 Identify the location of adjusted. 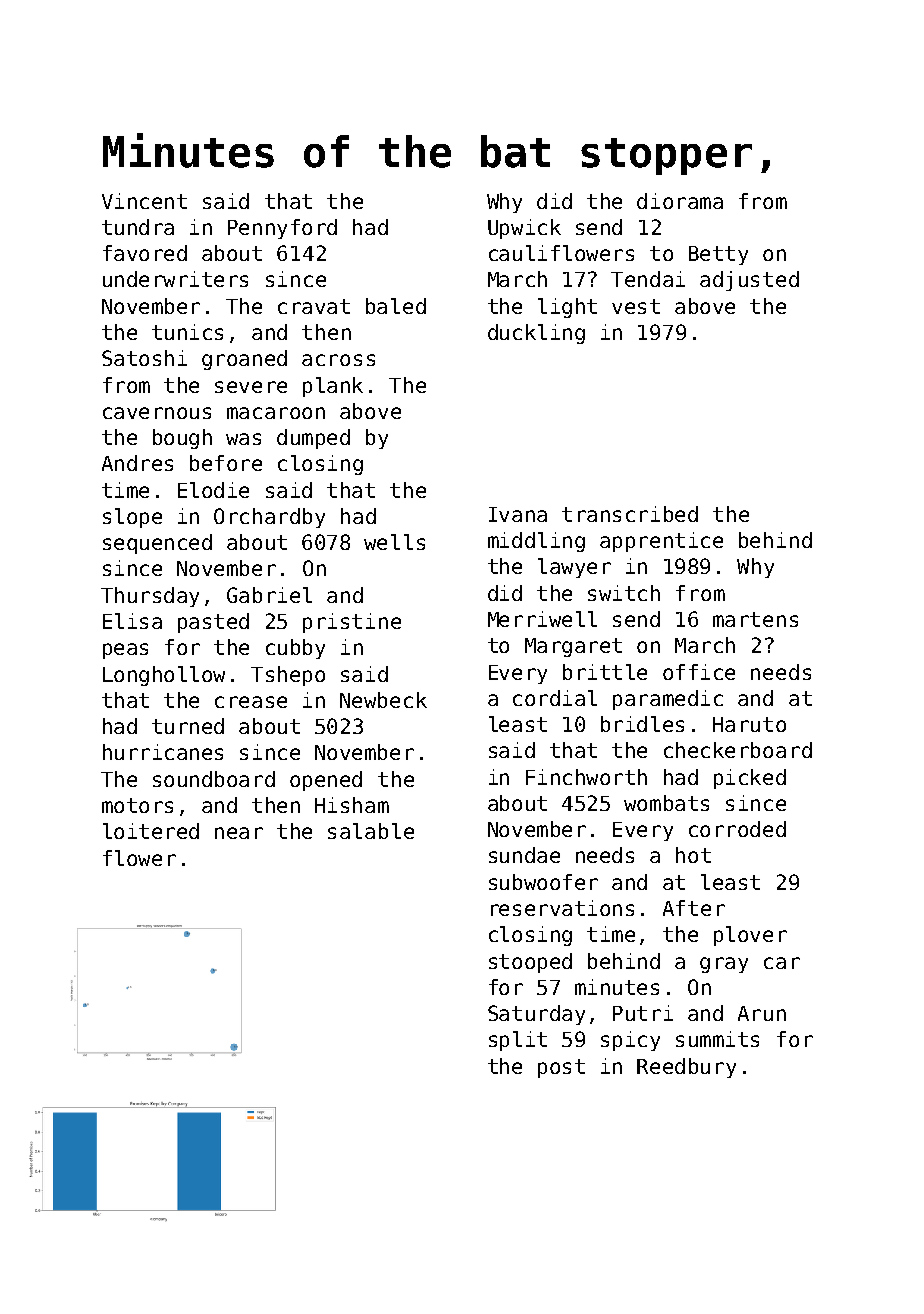
(749, 281).
